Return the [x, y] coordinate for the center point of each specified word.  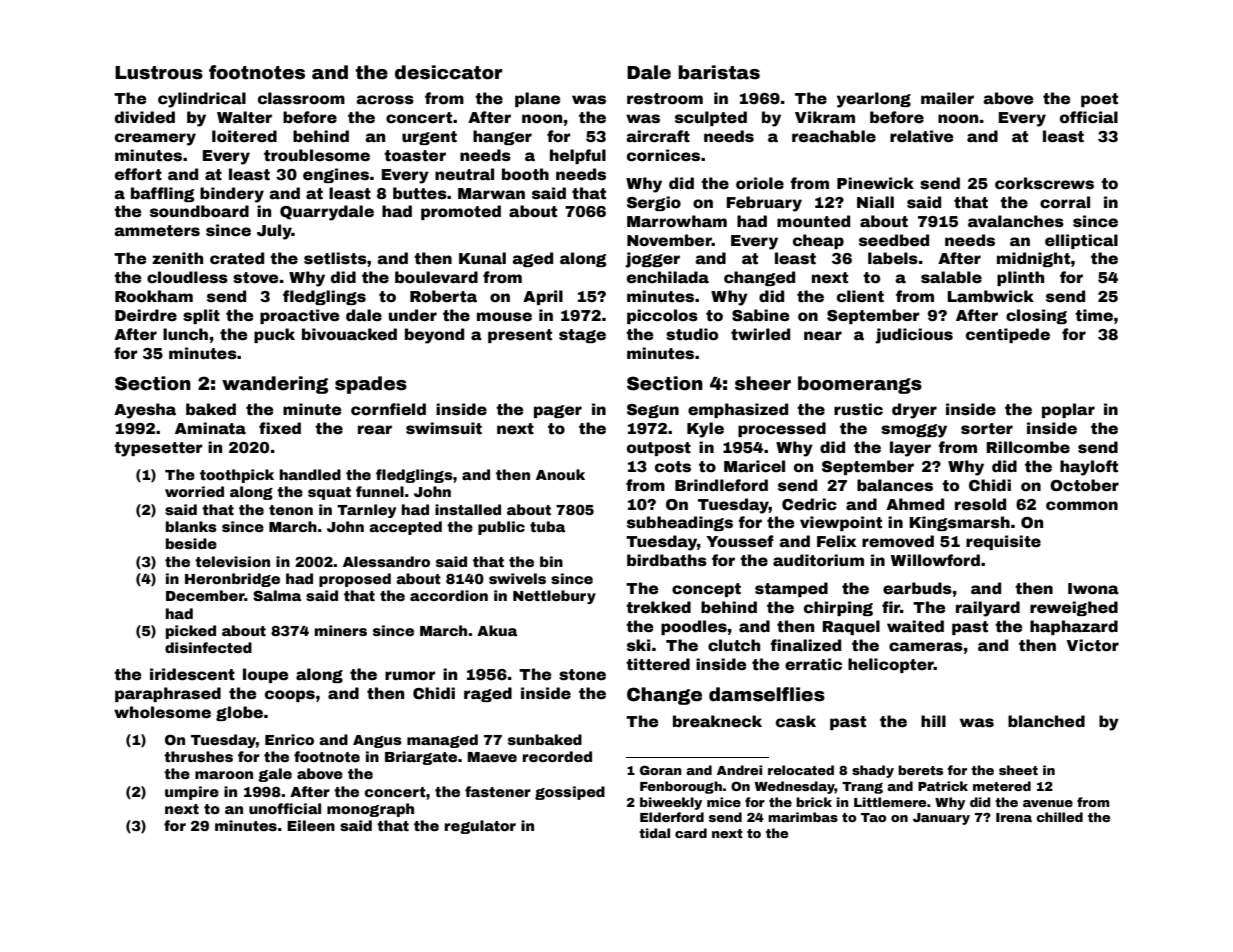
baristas [719, 72]
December [205, 595]
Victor [1092, 645]
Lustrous [159, 73]
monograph [370, 810]
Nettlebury [554, 597]
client [860, 296]
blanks [191, 526]
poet [1099, 100]
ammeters [157, 231]
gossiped [570, 793]
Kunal [482, 258]
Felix [836, 541]
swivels [517, 578]
